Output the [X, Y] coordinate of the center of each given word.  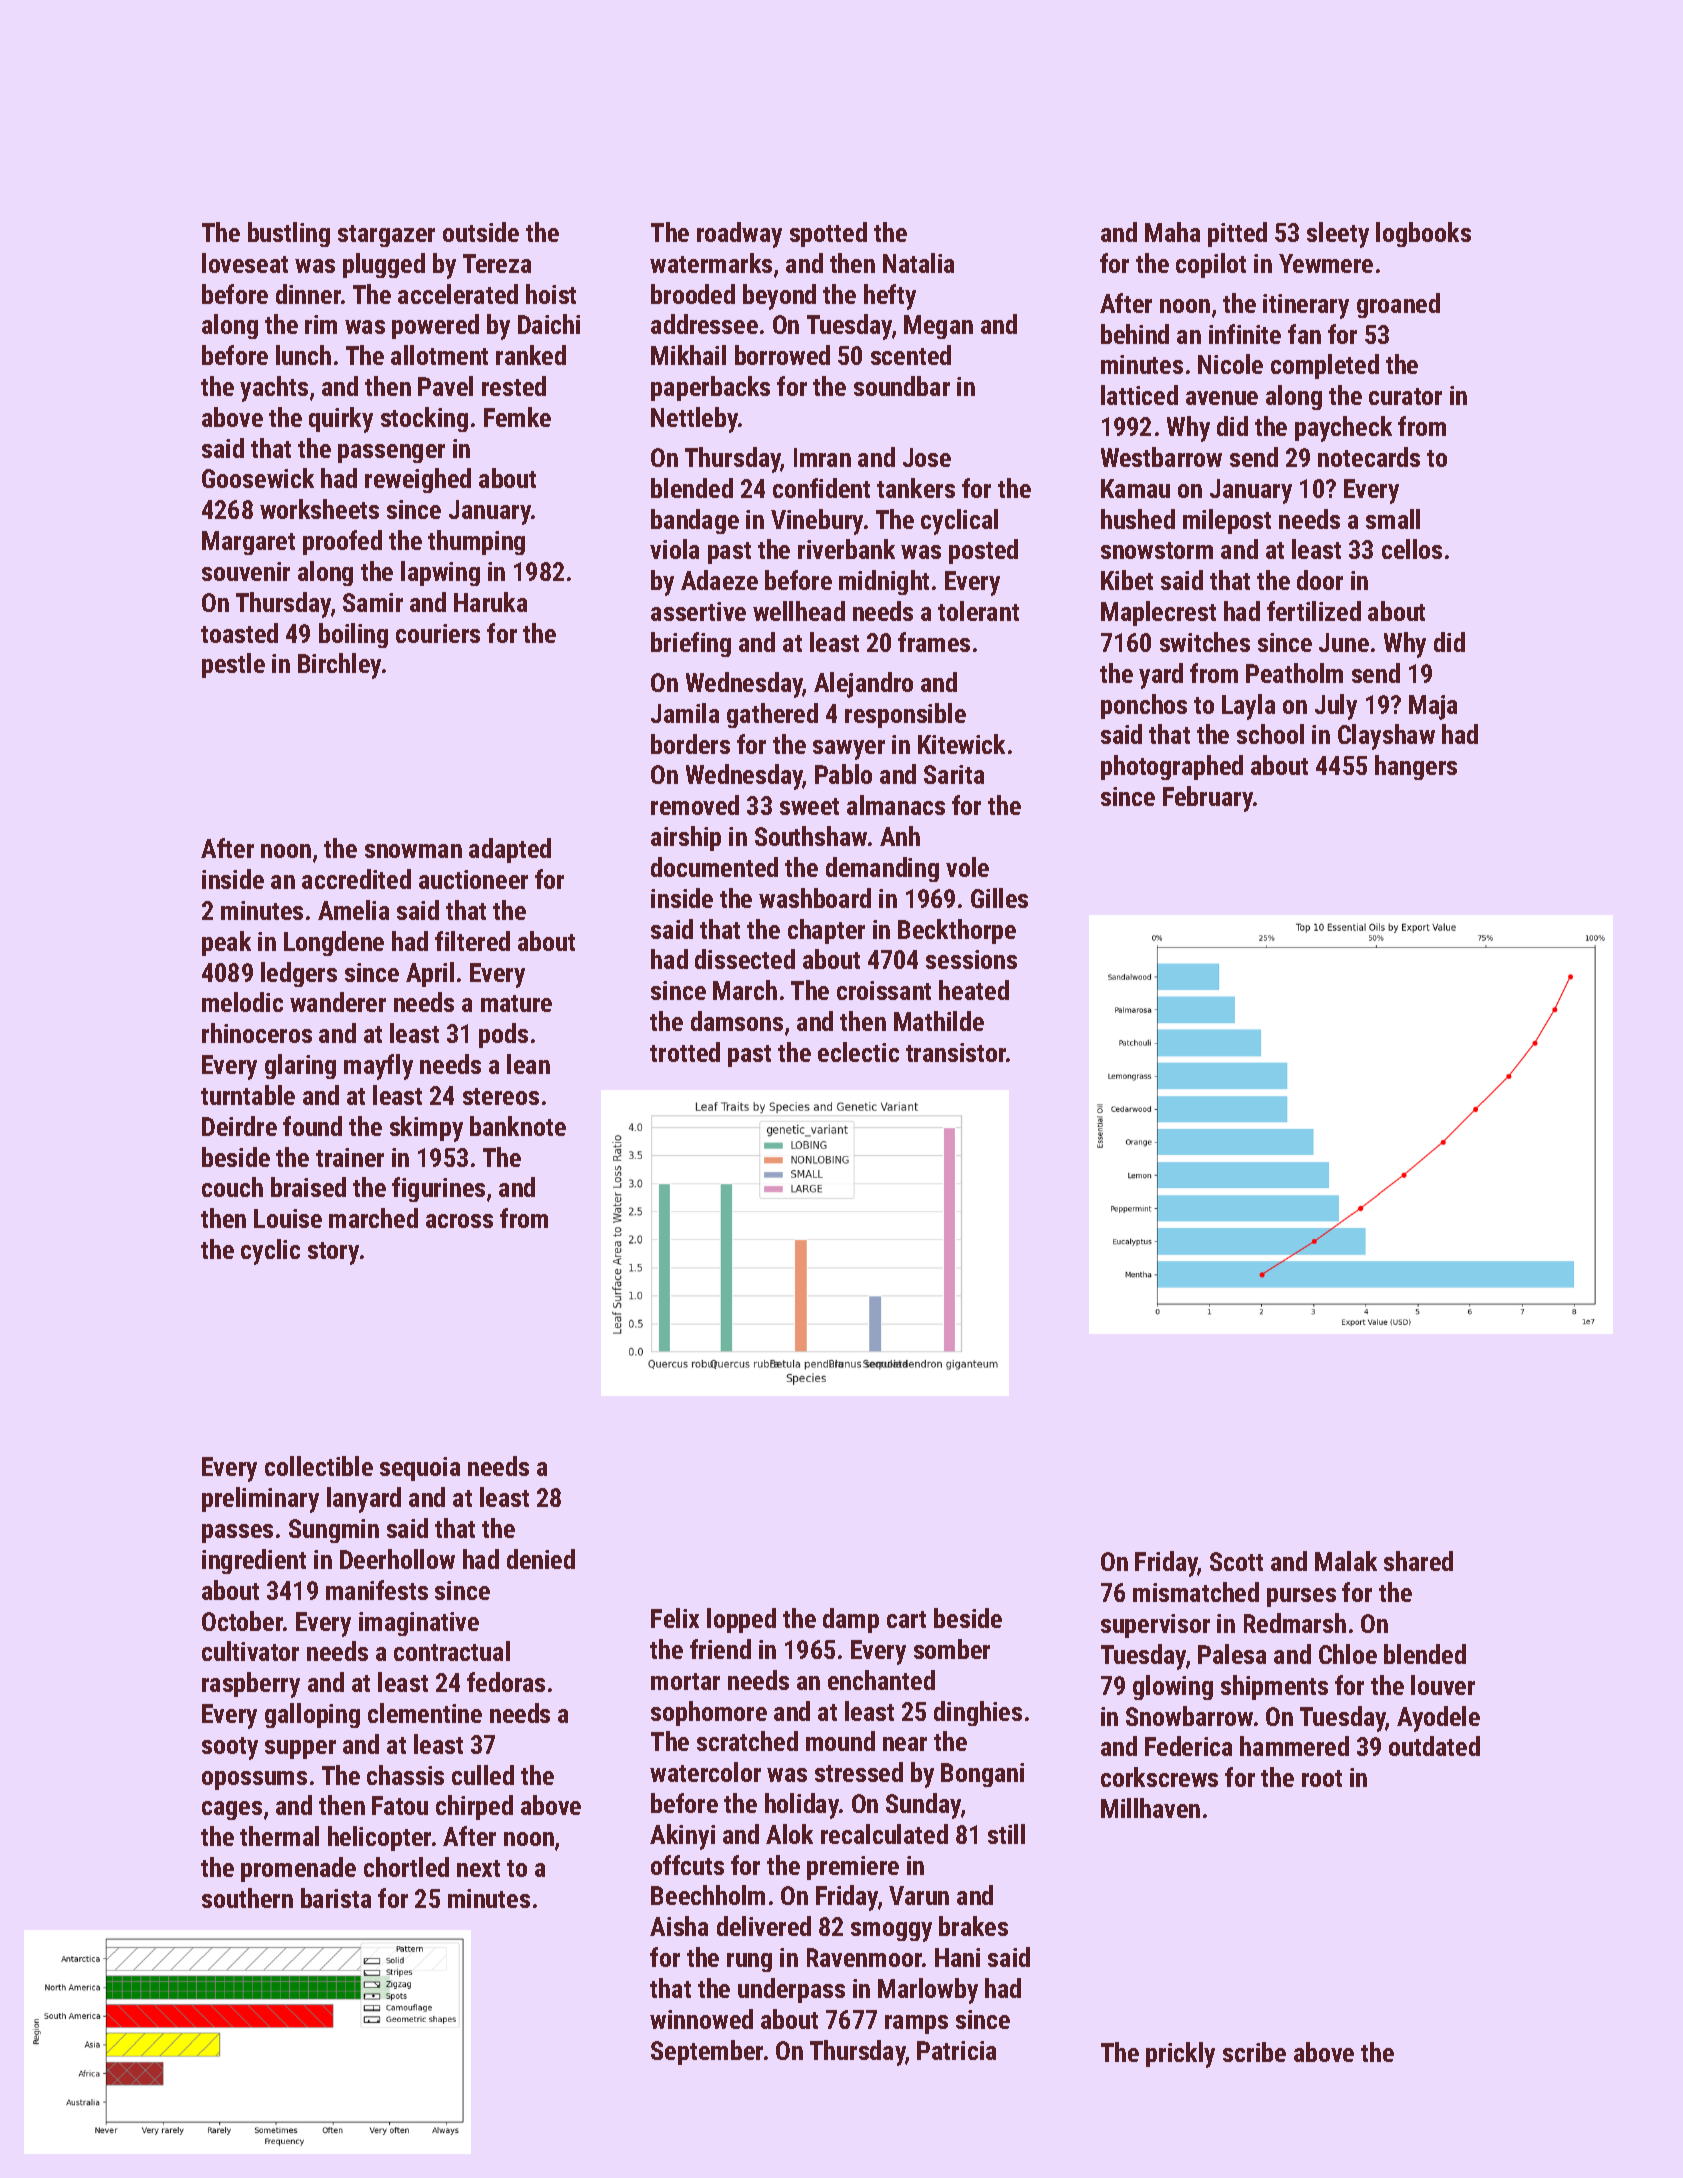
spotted [828, 234]
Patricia [956, 2050]
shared [1418, 1561]
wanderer [338, 1002]
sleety [1338, 235]
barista [336, 1898]
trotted [685, 1052]
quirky [341, 420]
